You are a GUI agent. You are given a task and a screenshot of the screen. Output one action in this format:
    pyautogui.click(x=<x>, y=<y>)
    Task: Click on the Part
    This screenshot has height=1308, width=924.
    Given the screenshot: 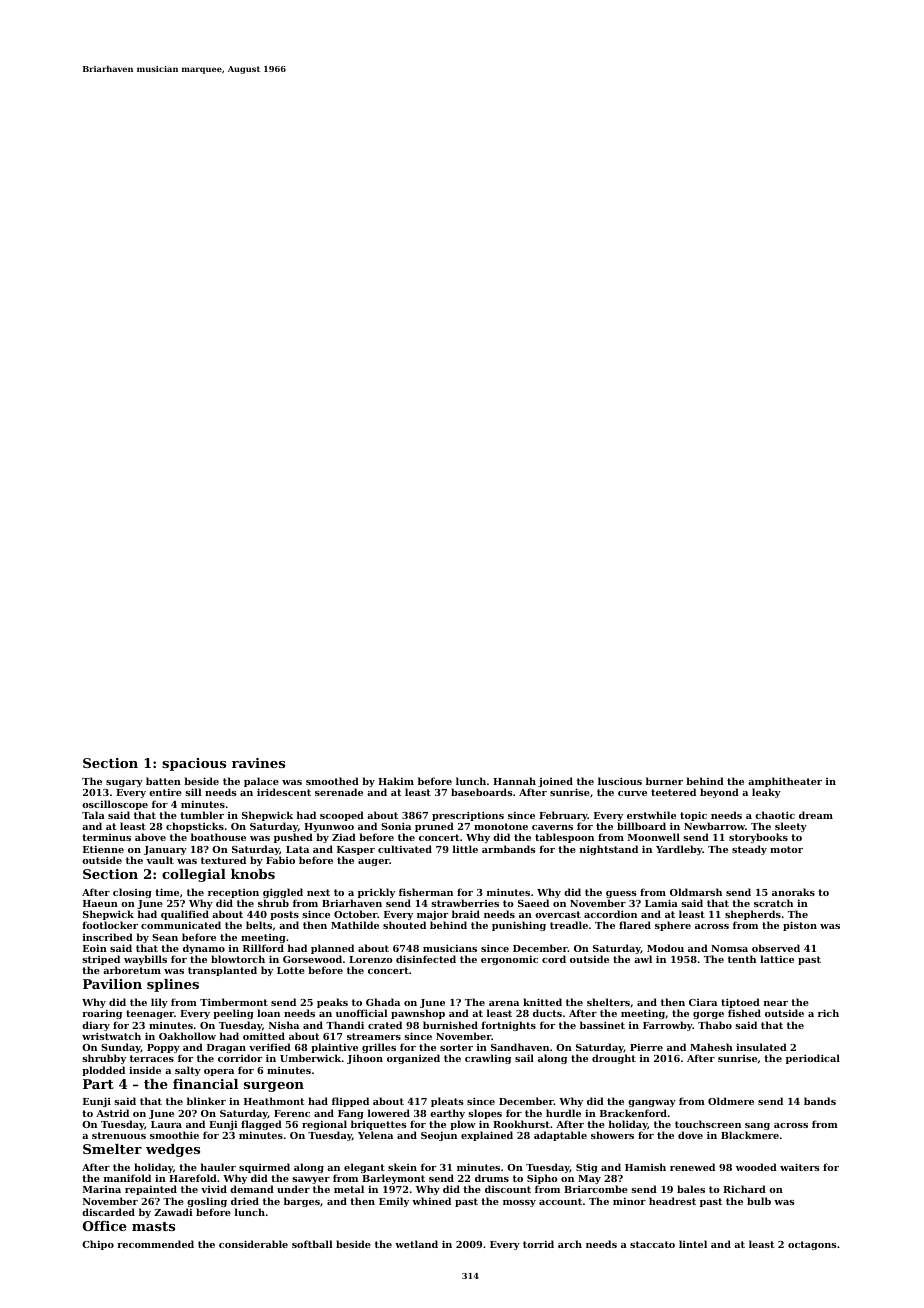 What is the action you would take?
    pyautogui.click(x=98, y=1084)
